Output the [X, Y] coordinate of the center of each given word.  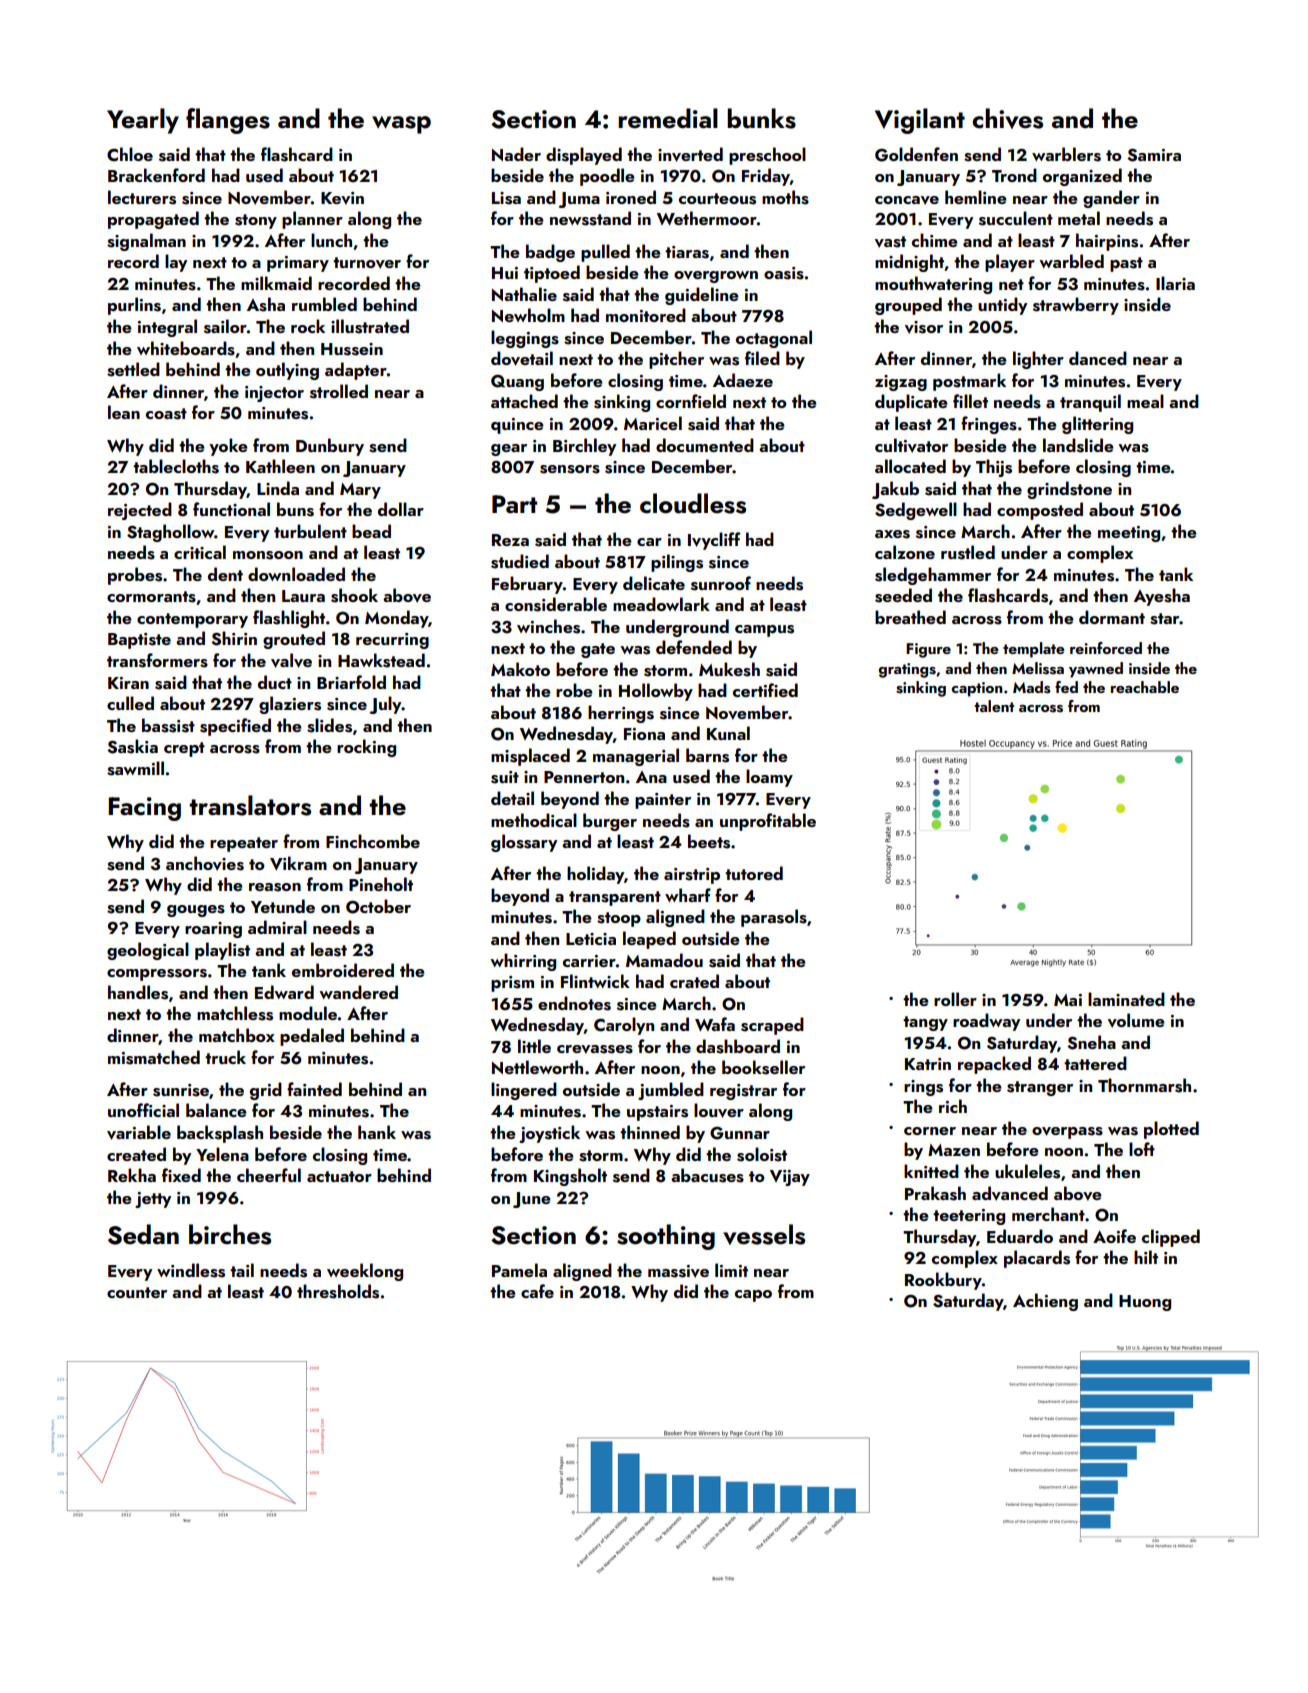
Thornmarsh [1144, 1085]
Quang [517, 383]
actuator [339, 1176]
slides [329, 725]
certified [765, 690]
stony [256, 221]
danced [1098, 358]
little [534, 1046]
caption [976, 689]
